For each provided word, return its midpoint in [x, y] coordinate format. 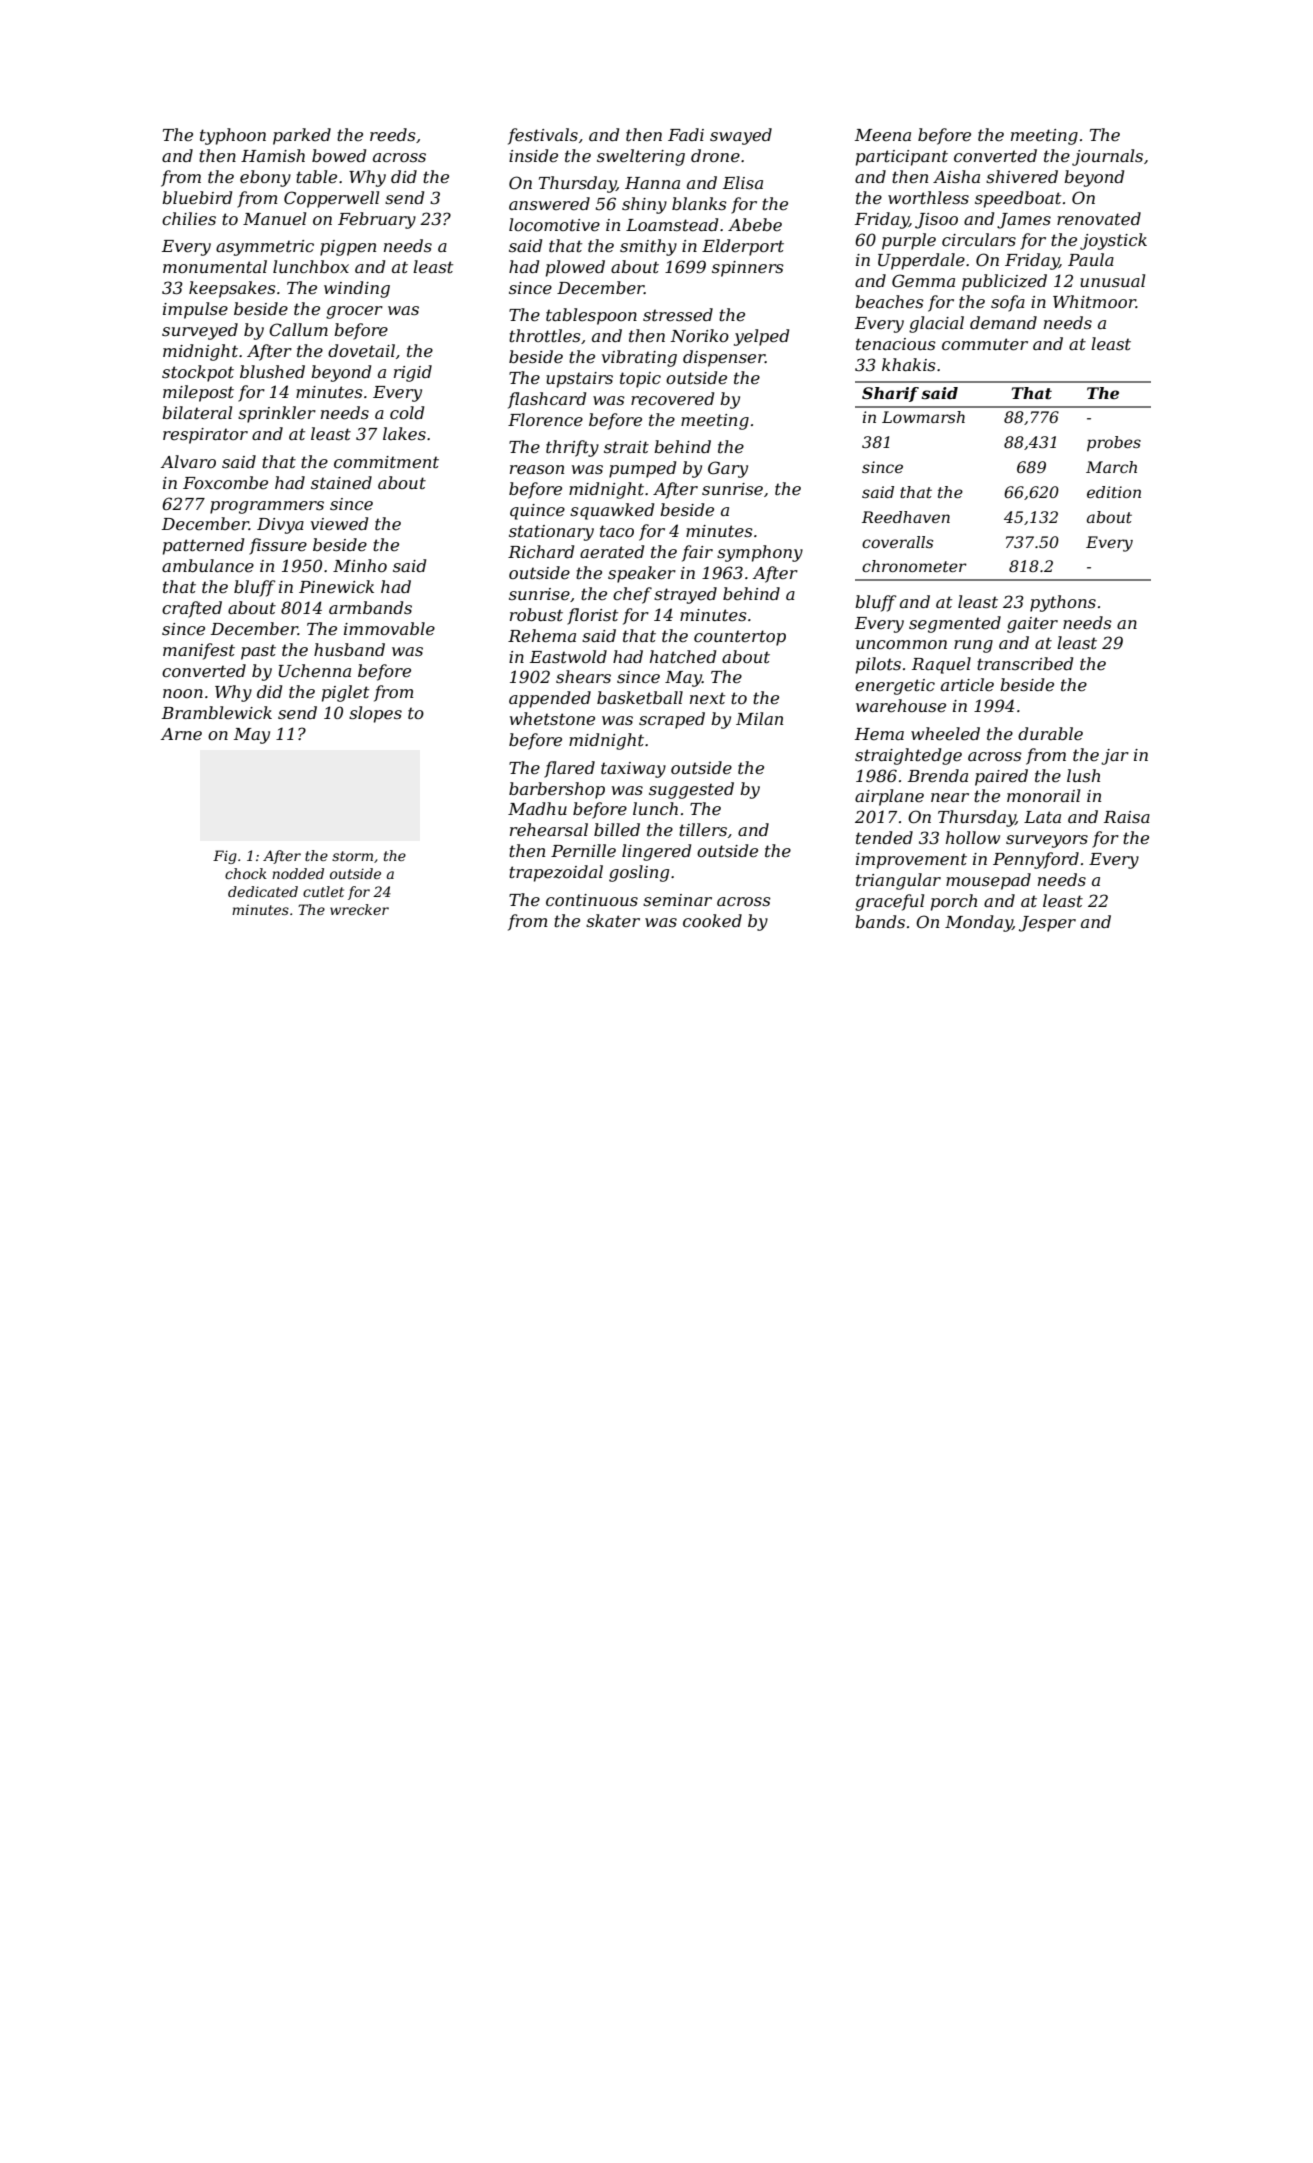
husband [349, 649]
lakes [404, 433]
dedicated [263, 891]
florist [592, 616]
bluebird [197, 197]
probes [1114, 444]
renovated [1099, 218]
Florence [545, 419]
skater [613, 920]
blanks [699, 203]
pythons [1063, 603]
